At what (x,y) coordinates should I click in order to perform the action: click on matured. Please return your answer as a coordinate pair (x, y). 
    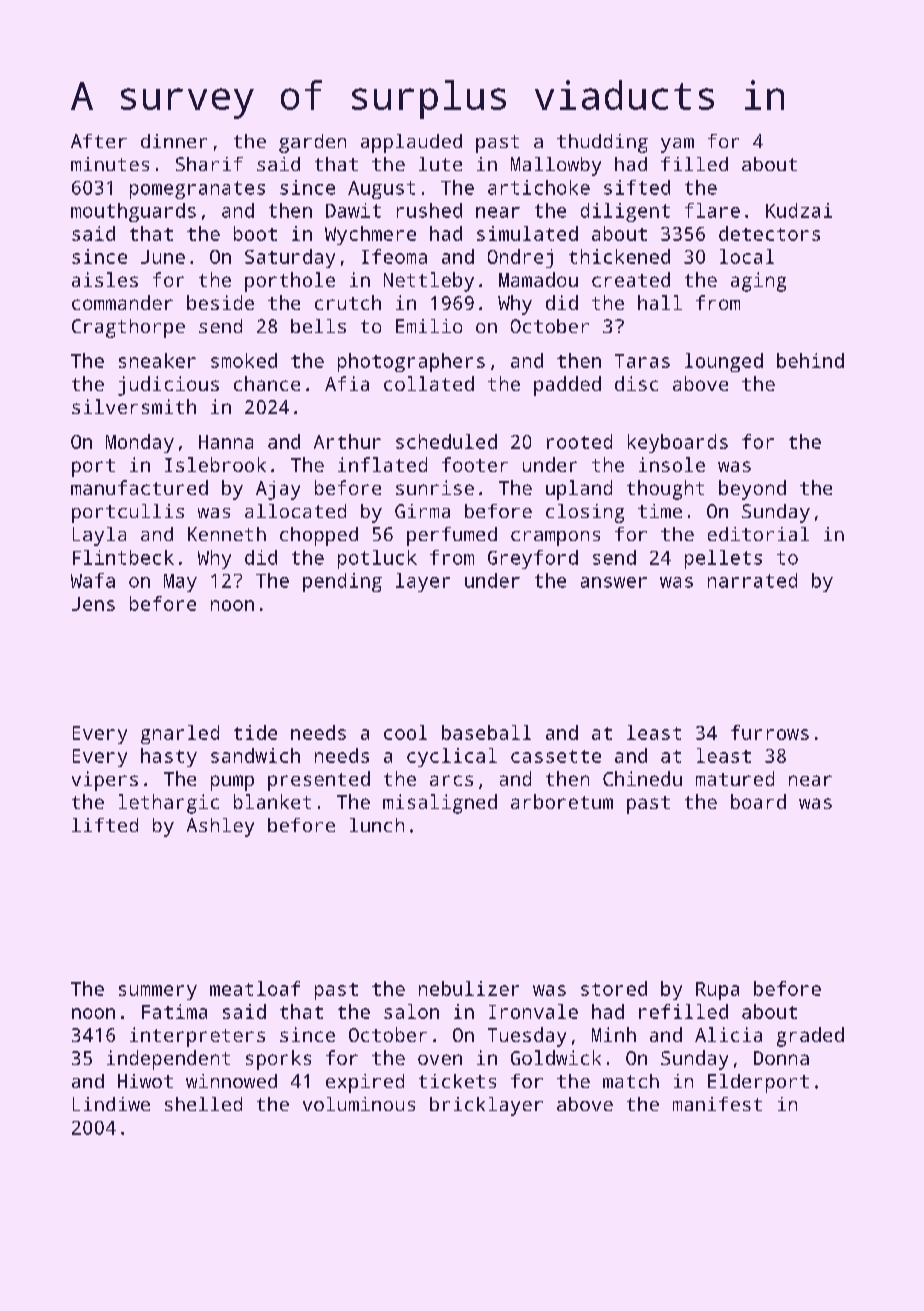
    Looking at the image, I should click on (735, 778).
